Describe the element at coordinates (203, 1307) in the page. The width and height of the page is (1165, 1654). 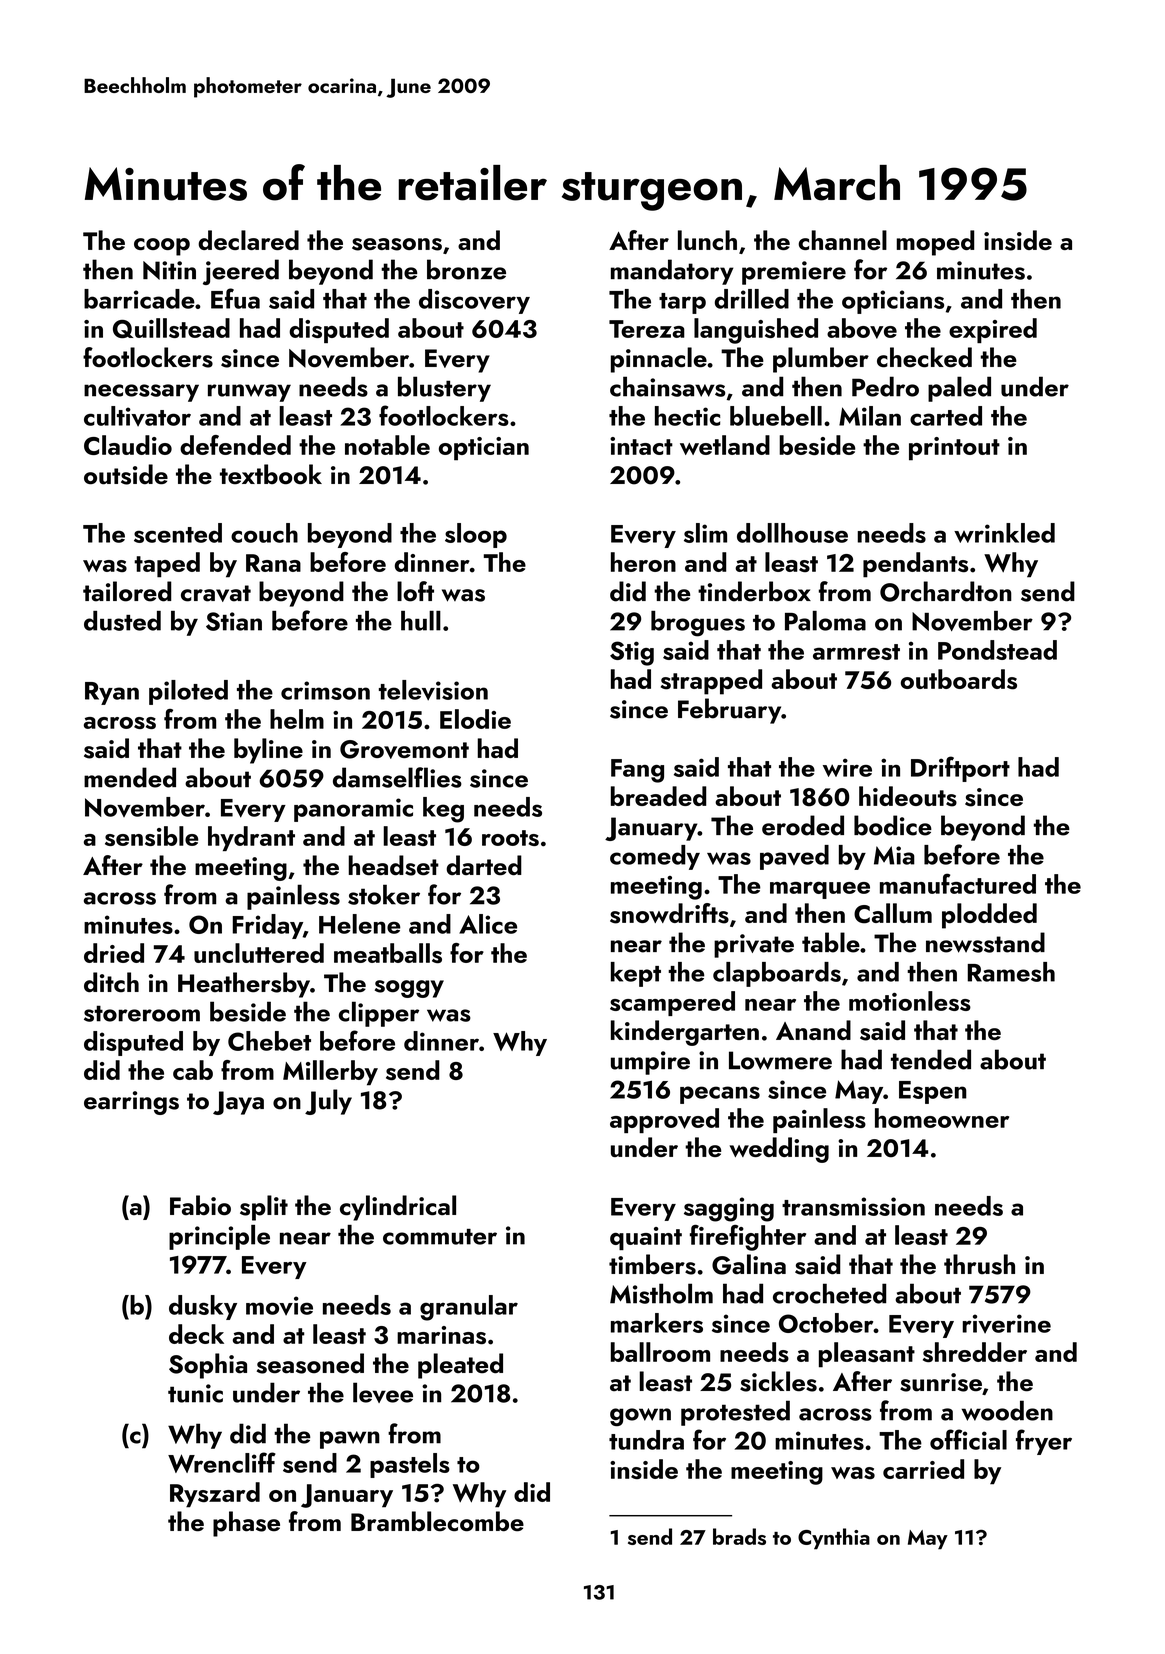
I see `dusky` at that location.
